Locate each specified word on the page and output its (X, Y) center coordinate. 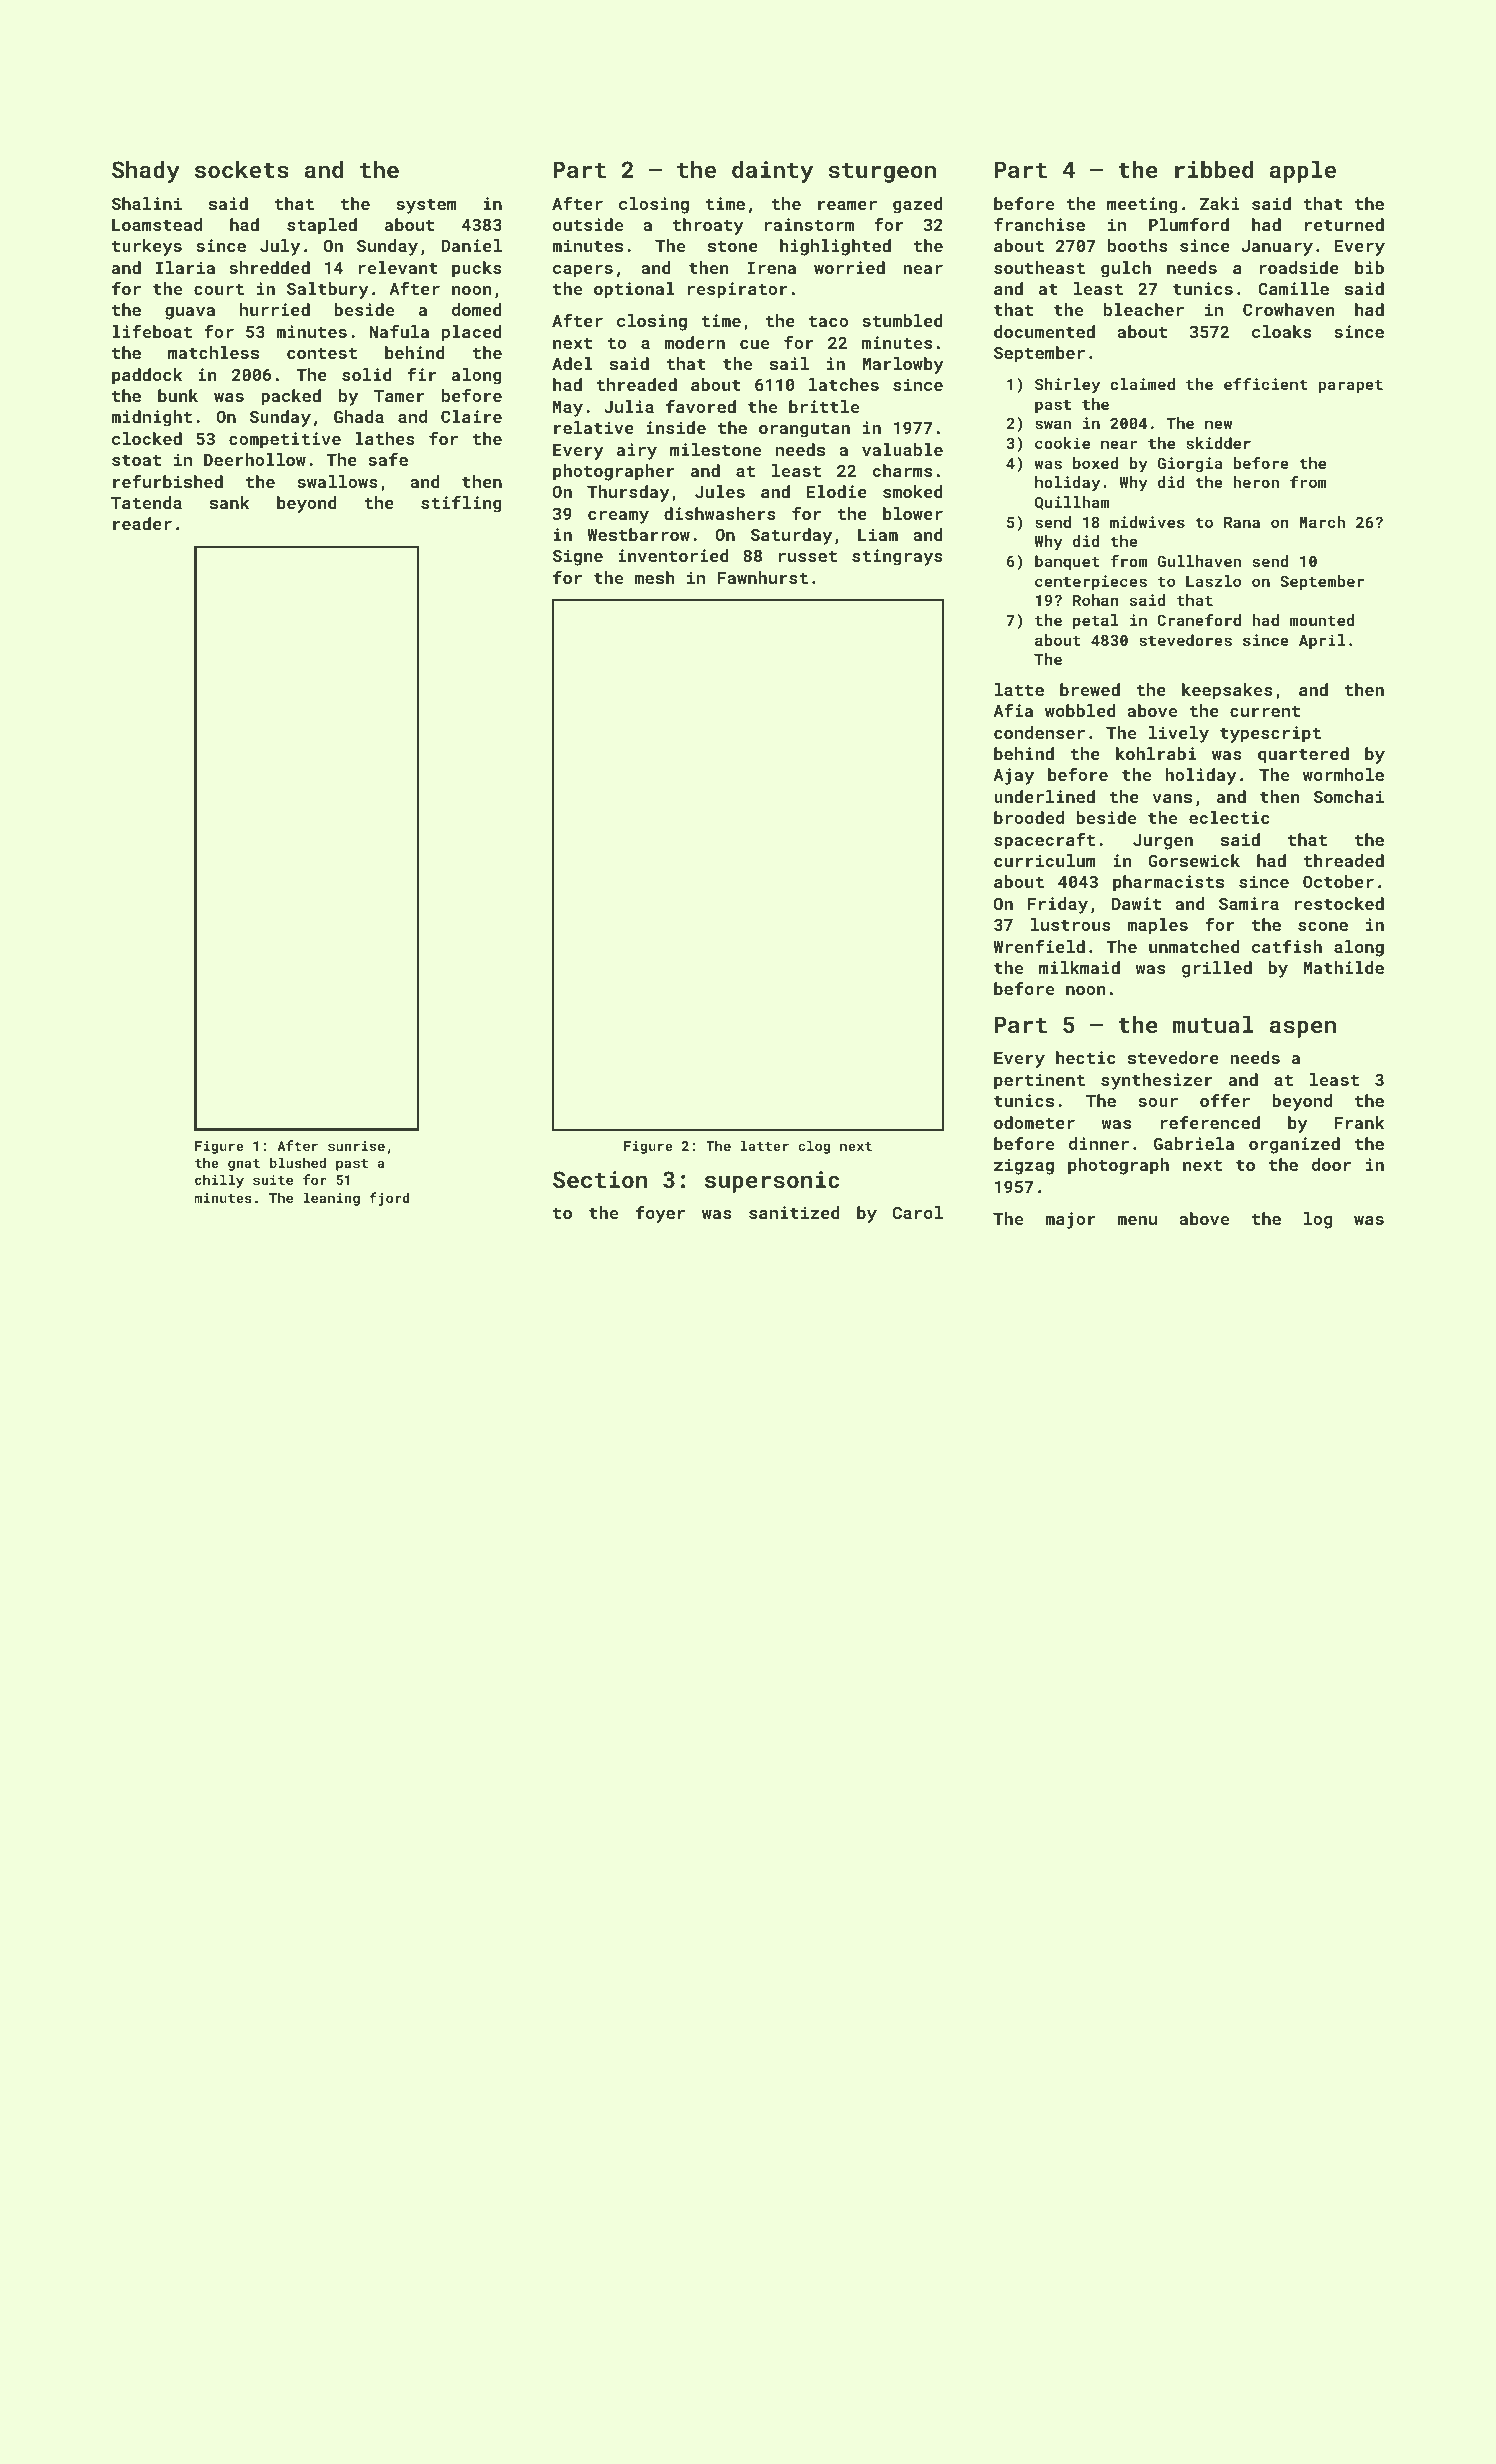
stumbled (902, 320)
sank (229, 502)
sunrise (356, 1146)
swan (1053, 424)
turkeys (147, 247)
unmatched (1194, 946)
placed (472, 333)
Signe (578, 557)
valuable (902, 449)
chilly (219, 1181)
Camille (1293, 288)
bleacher (1144, 309)
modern (695, 342)
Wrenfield (1039, 946)
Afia (1013, 710)
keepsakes (1227, 691)
